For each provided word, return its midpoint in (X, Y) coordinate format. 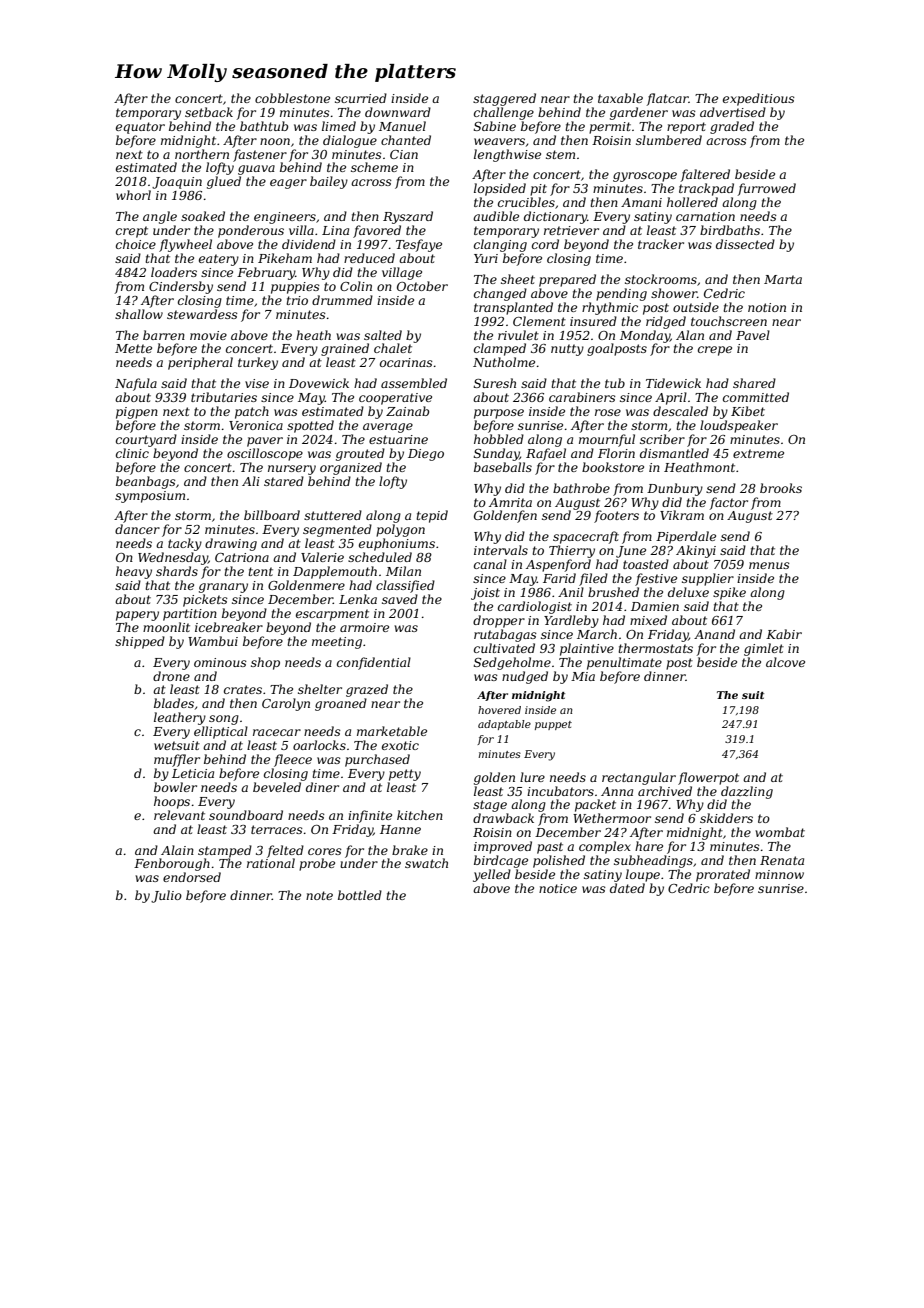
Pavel (753, 335)
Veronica (256, 425)
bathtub (264, 126)
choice (136, 244)
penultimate (624, 663)
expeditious (759, 99)
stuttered (333, 515)
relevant (179, 815)
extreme (758, 453)
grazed (367, 690)
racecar (277, 732)
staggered (504, 99)
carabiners (582, 397)
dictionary (555, 217)
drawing (231, 544)
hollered (692, 202)
